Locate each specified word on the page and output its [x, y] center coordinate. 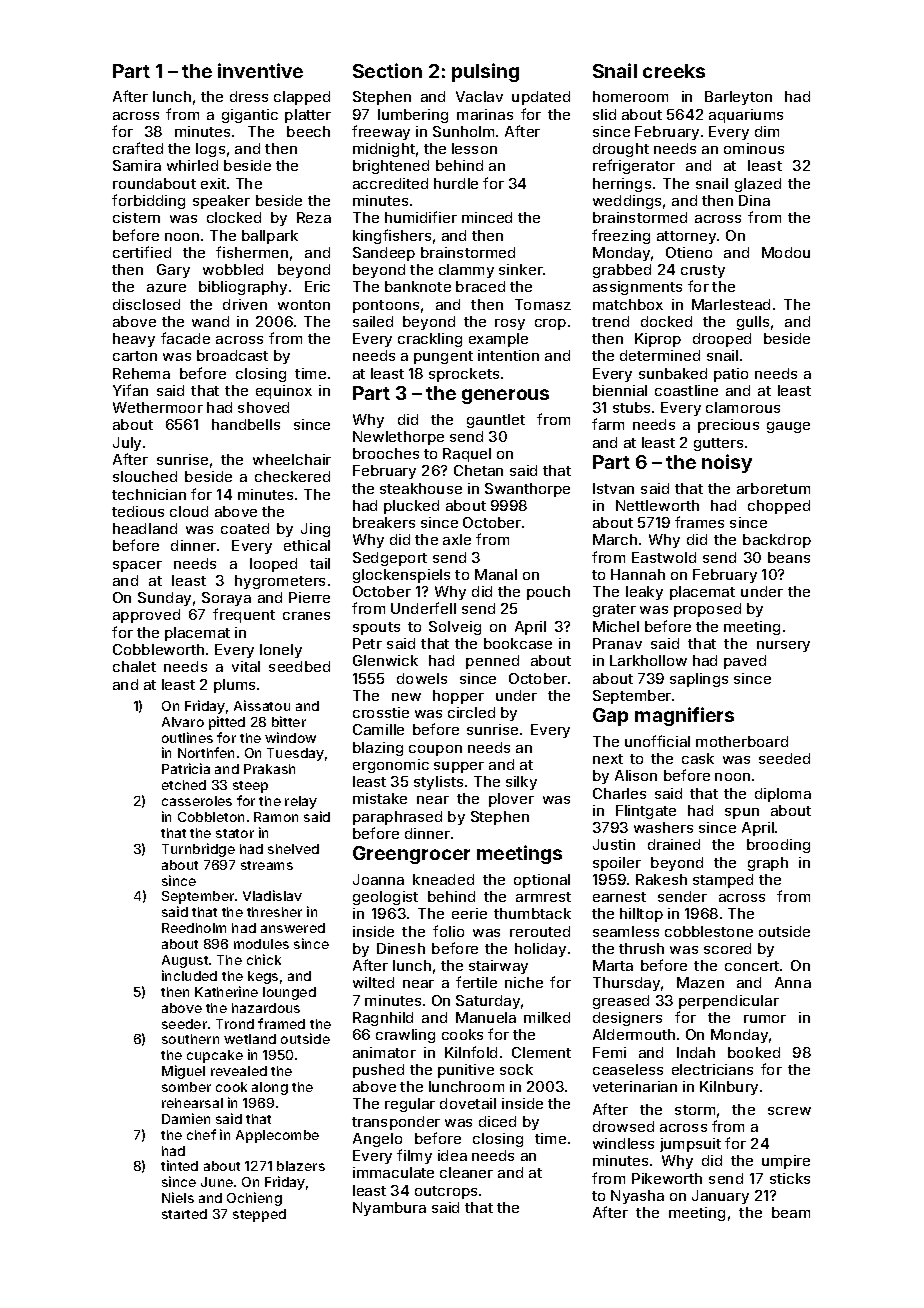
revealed [239, 1071]
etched [184, 785]
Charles [619, 793]
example [498, 340]
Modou [786, 252]
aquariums [746, 116]
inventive [260, 70]
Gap [610, 717]
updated [541, 98]
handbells [246, 424]
